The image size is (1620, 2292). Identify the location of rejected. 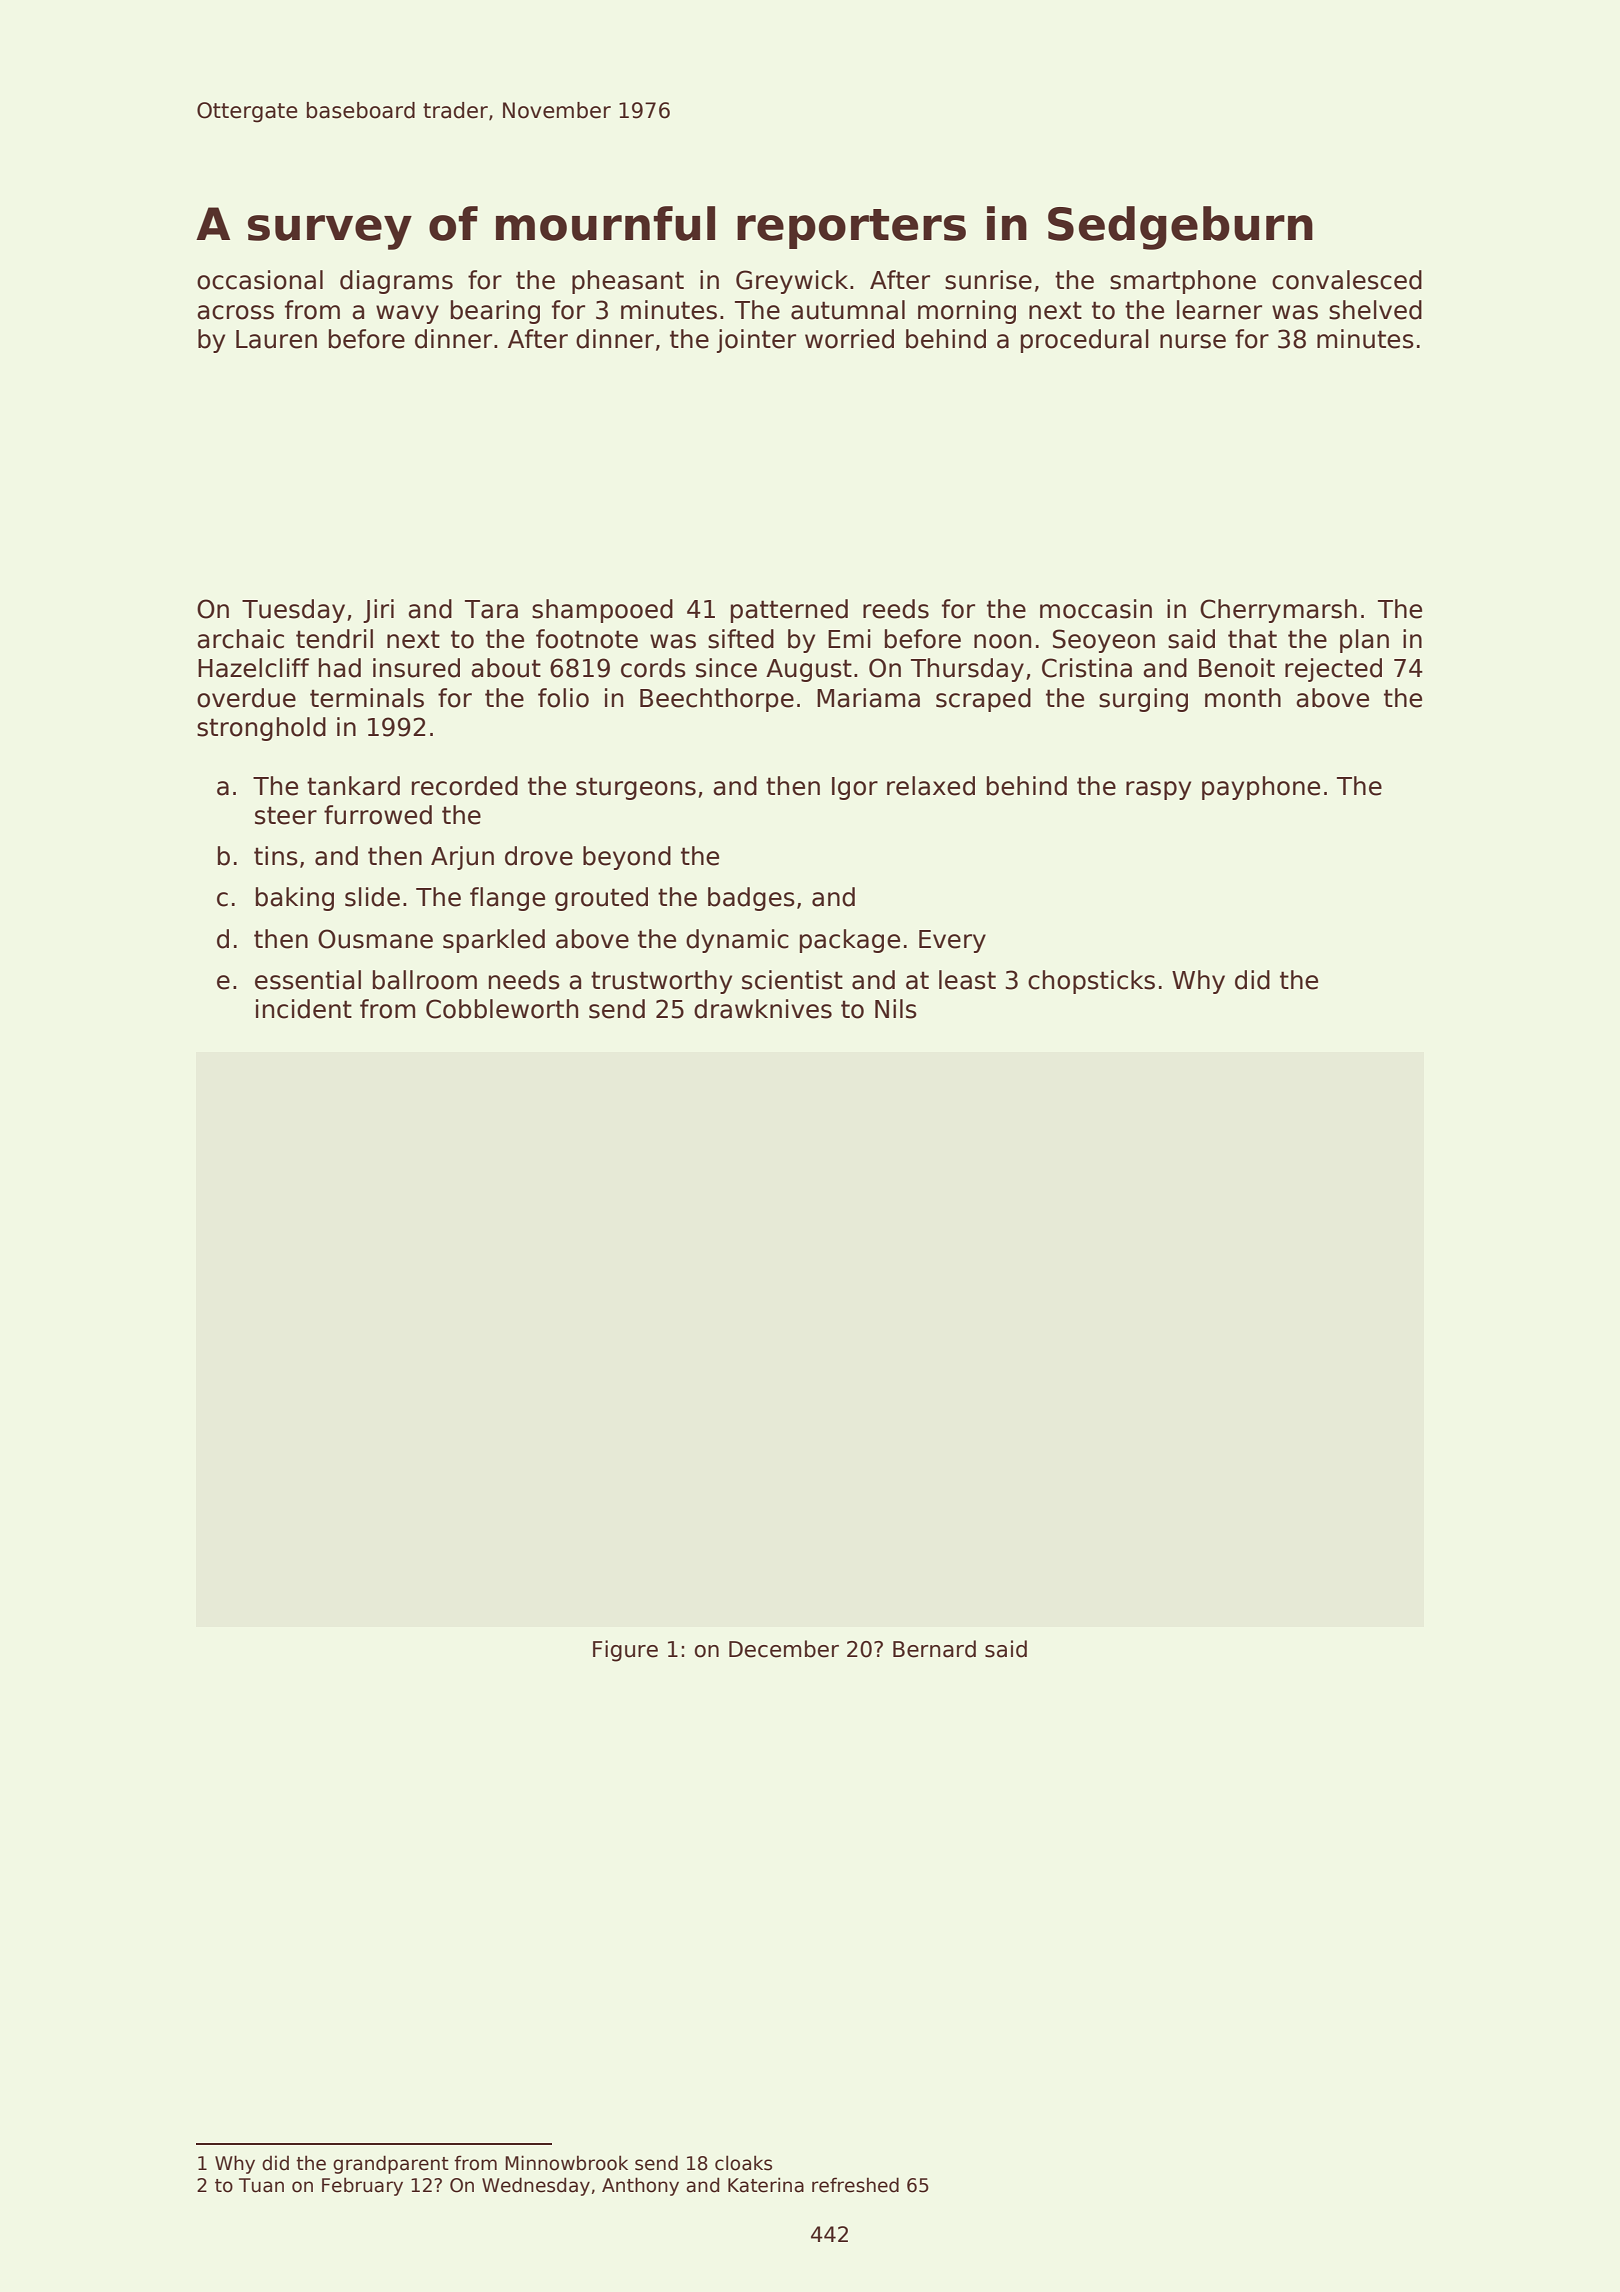
(1333, 670).
